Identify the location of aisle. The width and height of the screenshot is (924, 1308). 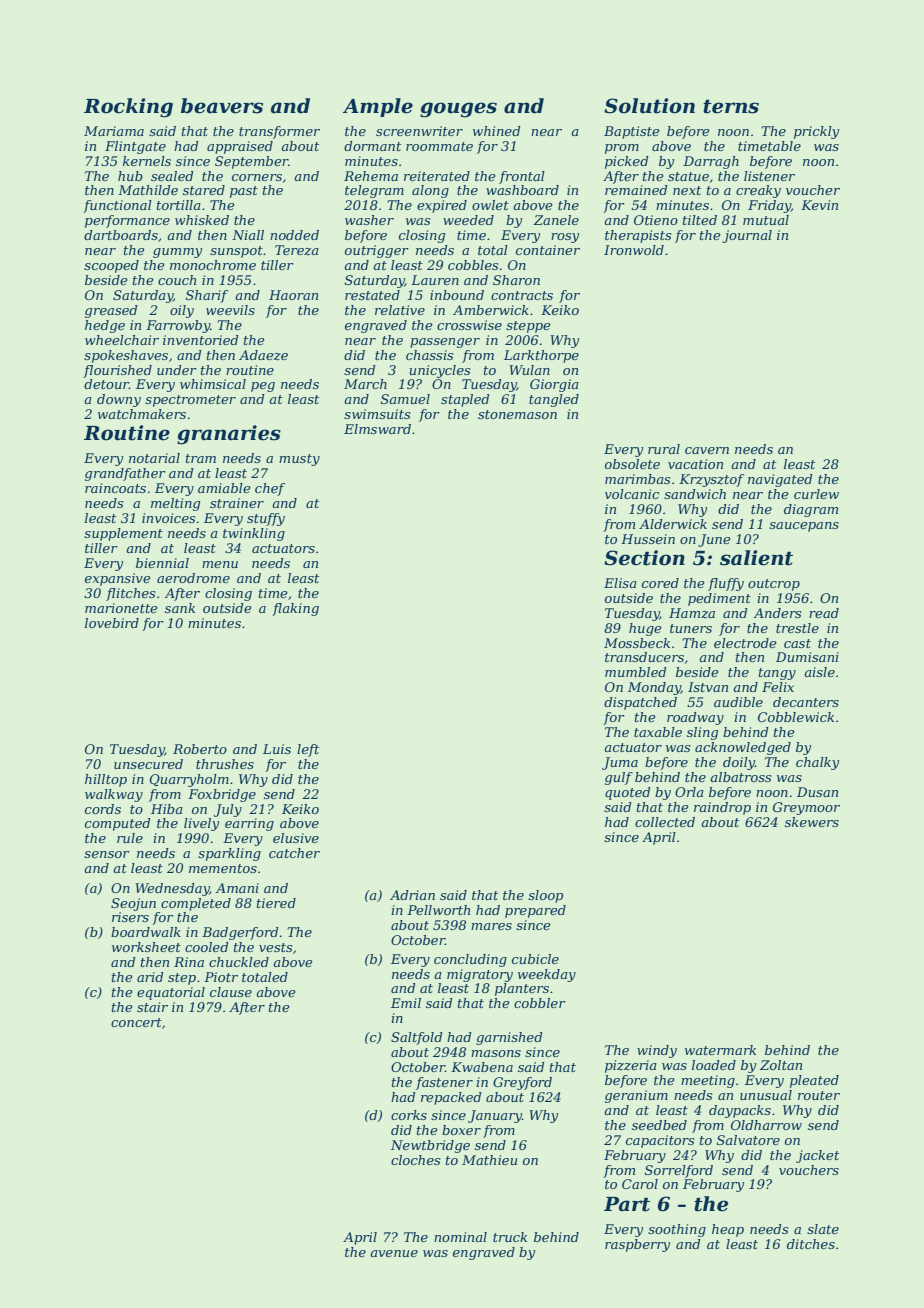
(819, 672).
